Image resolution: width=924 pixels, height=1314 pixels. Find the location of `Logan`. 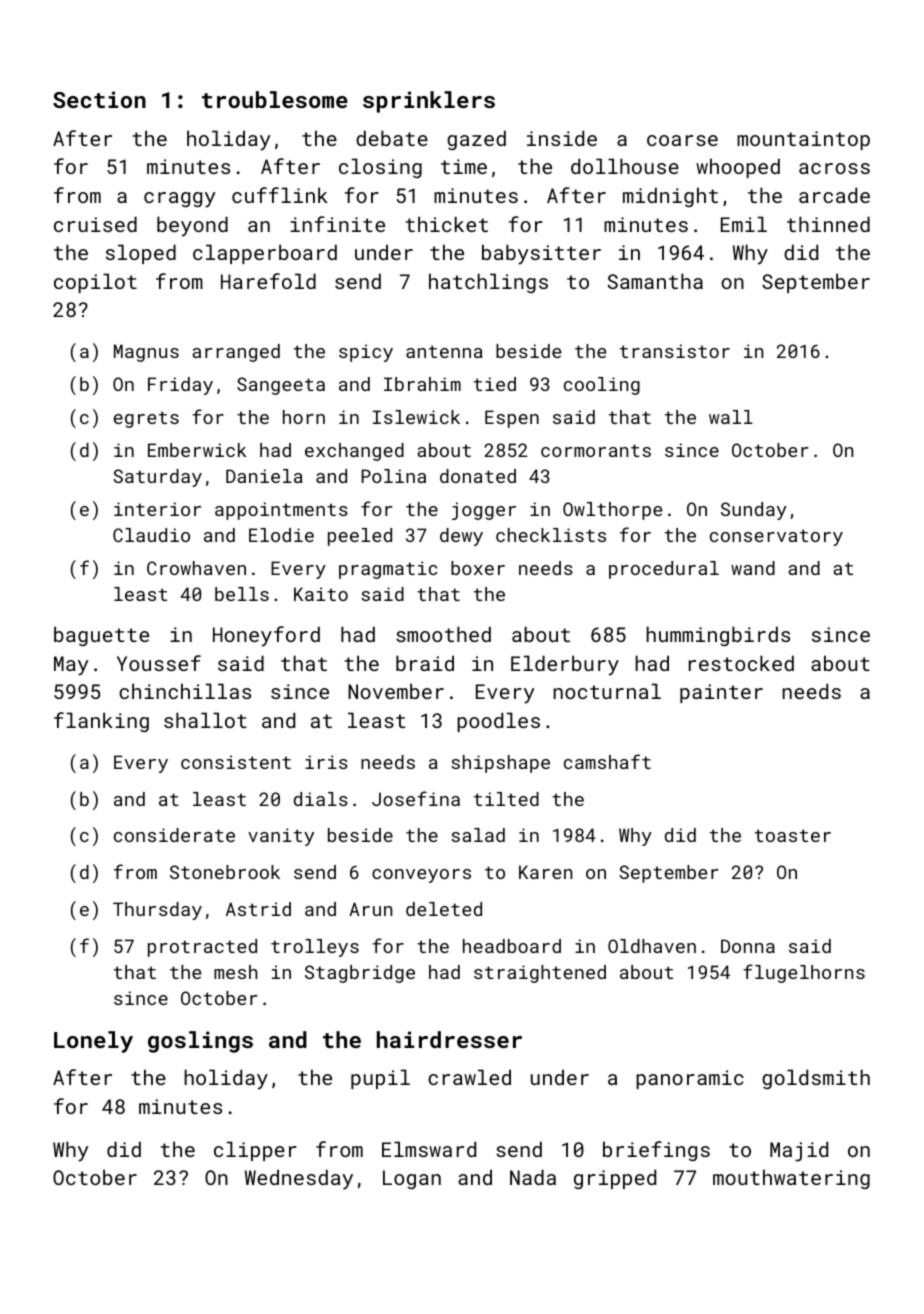

Logan is located at coordinates (412, 1179).
